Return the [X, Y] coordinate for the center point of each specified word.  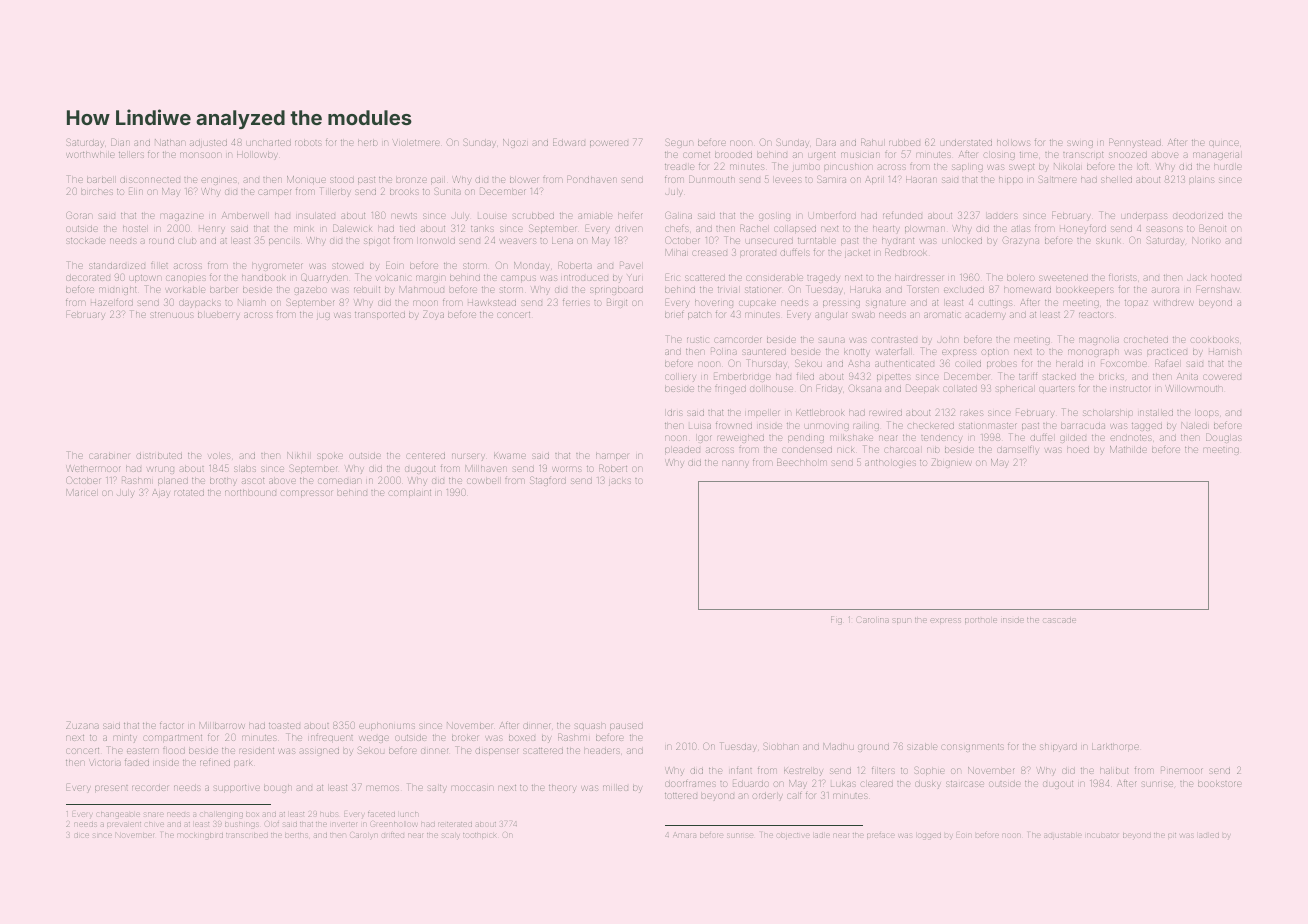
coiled [968, 364]
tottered [681, 796]
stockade [86, 241]
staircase [965, 784]
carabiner [109, 456]
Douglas [1223, 438]
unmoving [827, 427]
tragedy [823, 279]
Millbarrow [222, 725]
